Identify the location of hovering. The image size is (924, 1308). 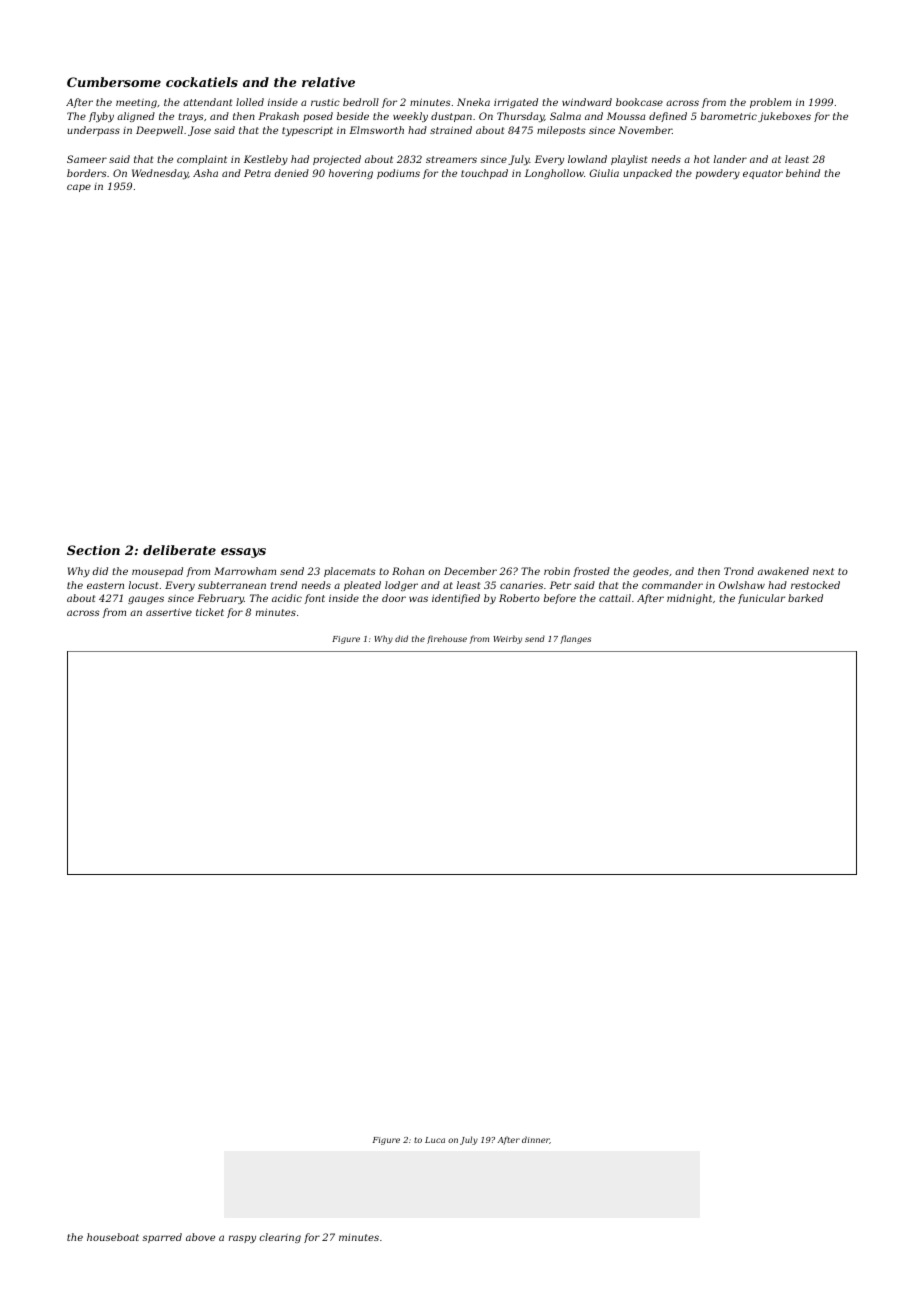
(351, 174).
